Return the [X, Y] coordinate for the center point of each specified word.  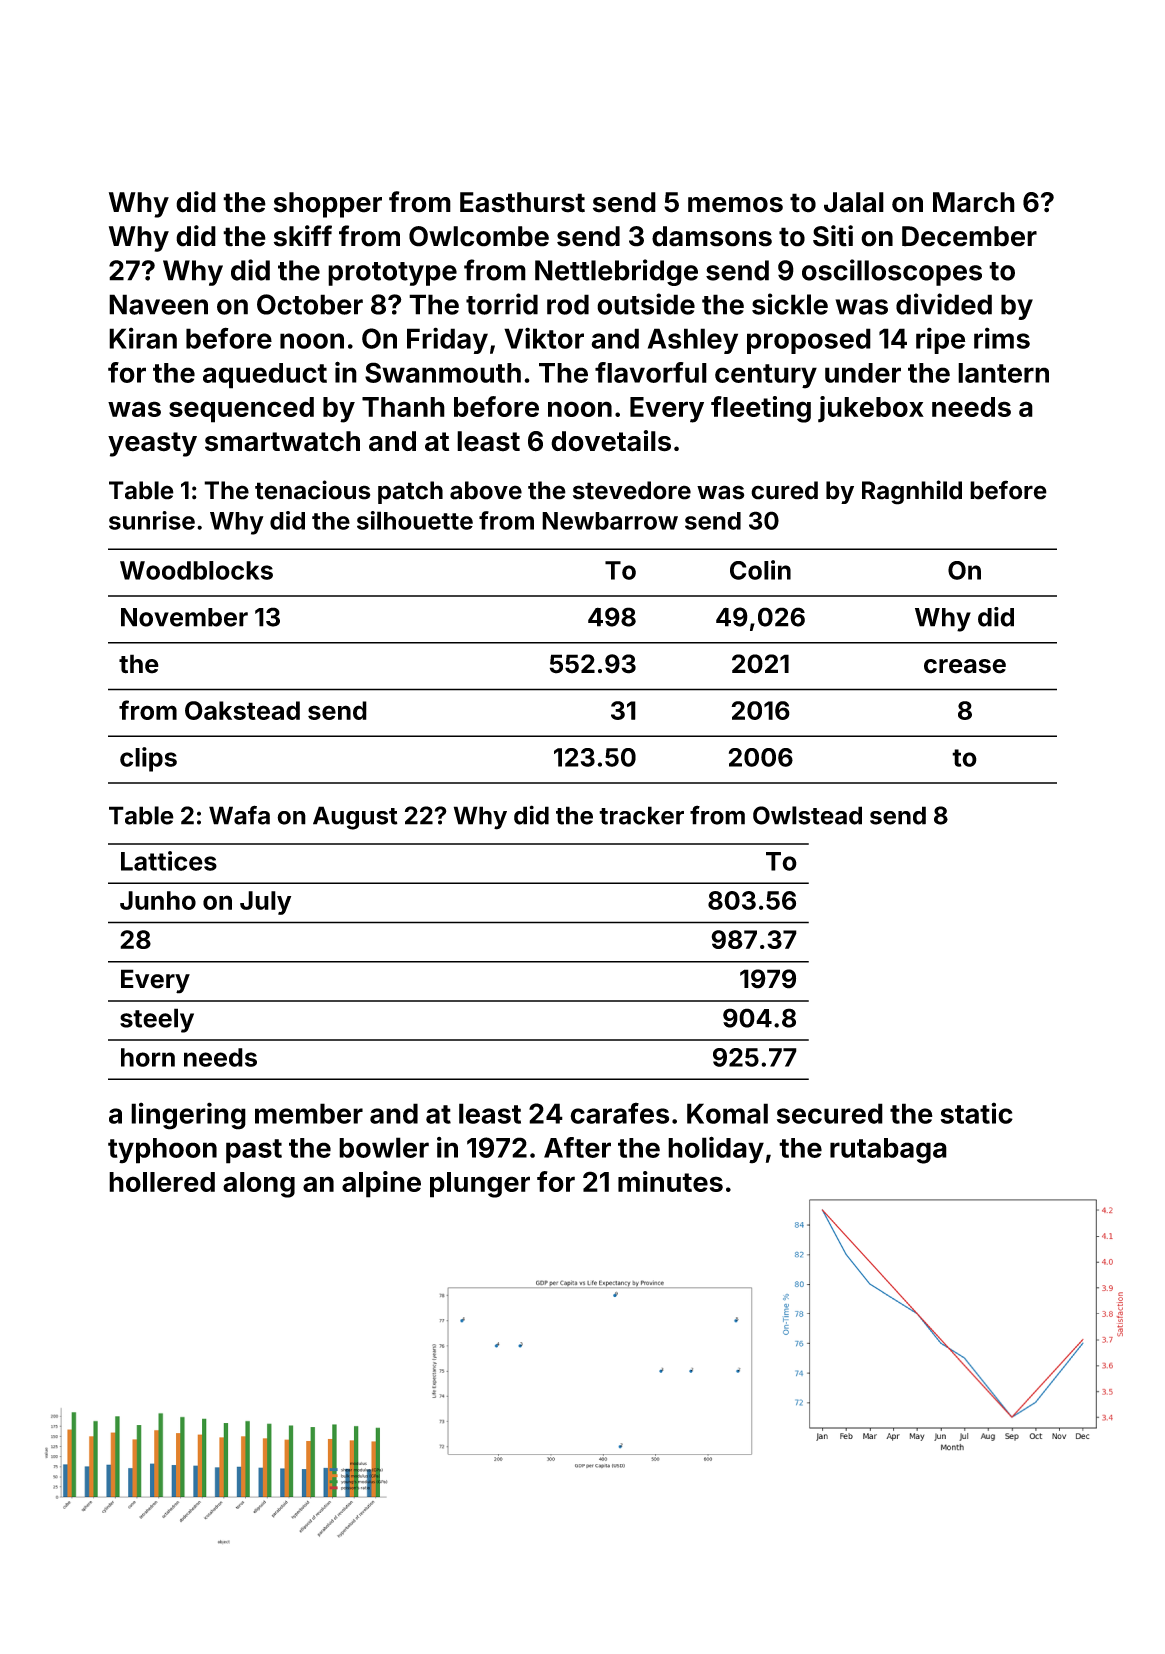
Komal [727, 1113]
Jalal [854, 202]
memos [735, 205]
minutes [670, 1181]
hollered [162, 1182]
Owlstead [807, 815]
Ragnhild [912, 492]
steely [157, 1020]
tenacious [312, 490]
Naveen [158, 304]
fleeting [761, 409]
